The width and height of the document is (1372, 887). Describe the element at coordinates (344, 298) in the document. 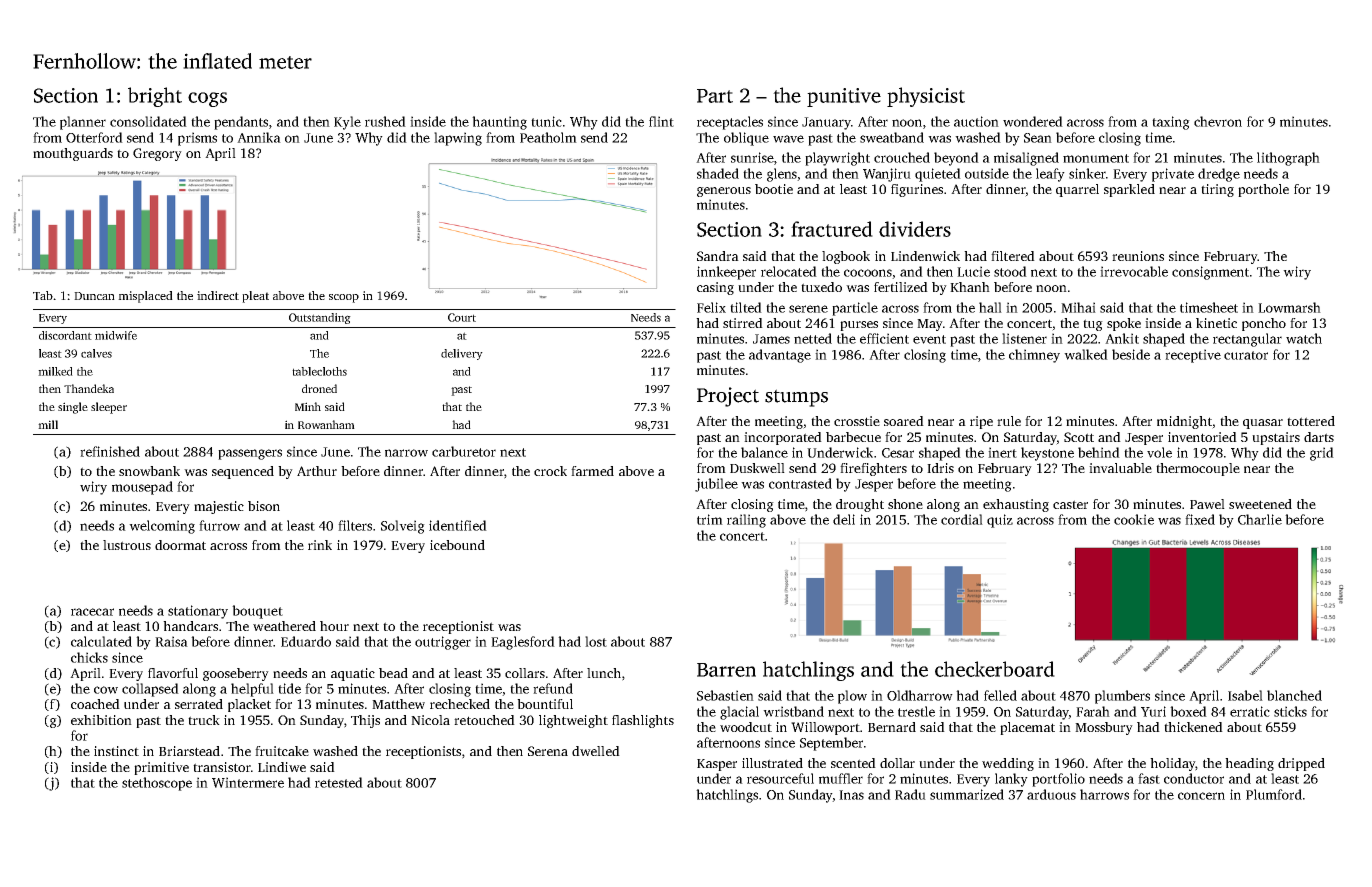

I see `scoop` at that location.
